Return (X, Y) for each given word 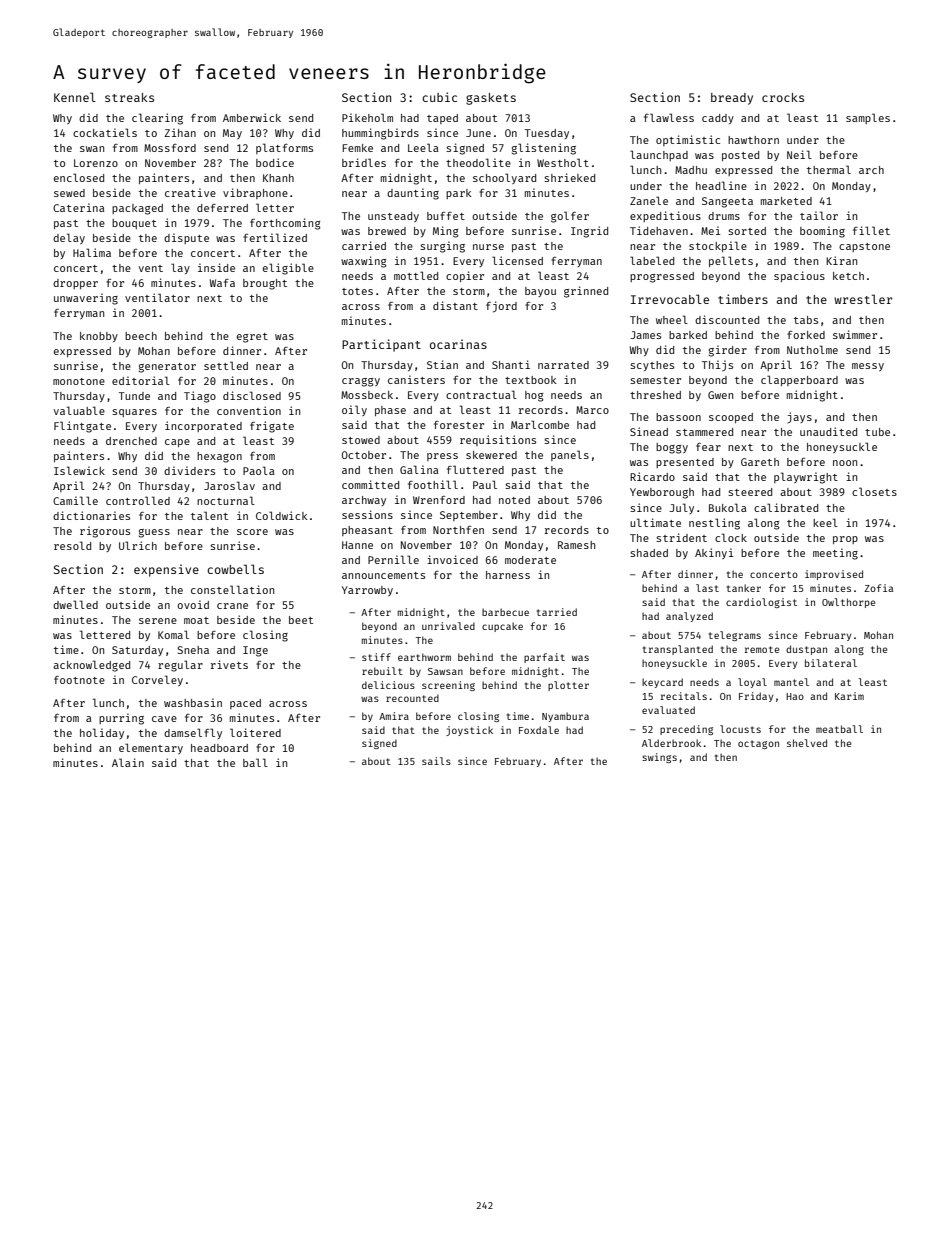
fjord (501, 307)
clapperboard (799, 380)
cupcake (502, 627)
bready (732, 99)
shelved (807, 743)
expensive (166, 570)
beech (141, 336)
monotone (79, 381)
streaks (129, 97)
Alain (128, 762)
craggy (361, 382)
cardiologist (761, 603)
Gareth (760, 462)
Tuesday (547, 134)
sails (436, 761)
